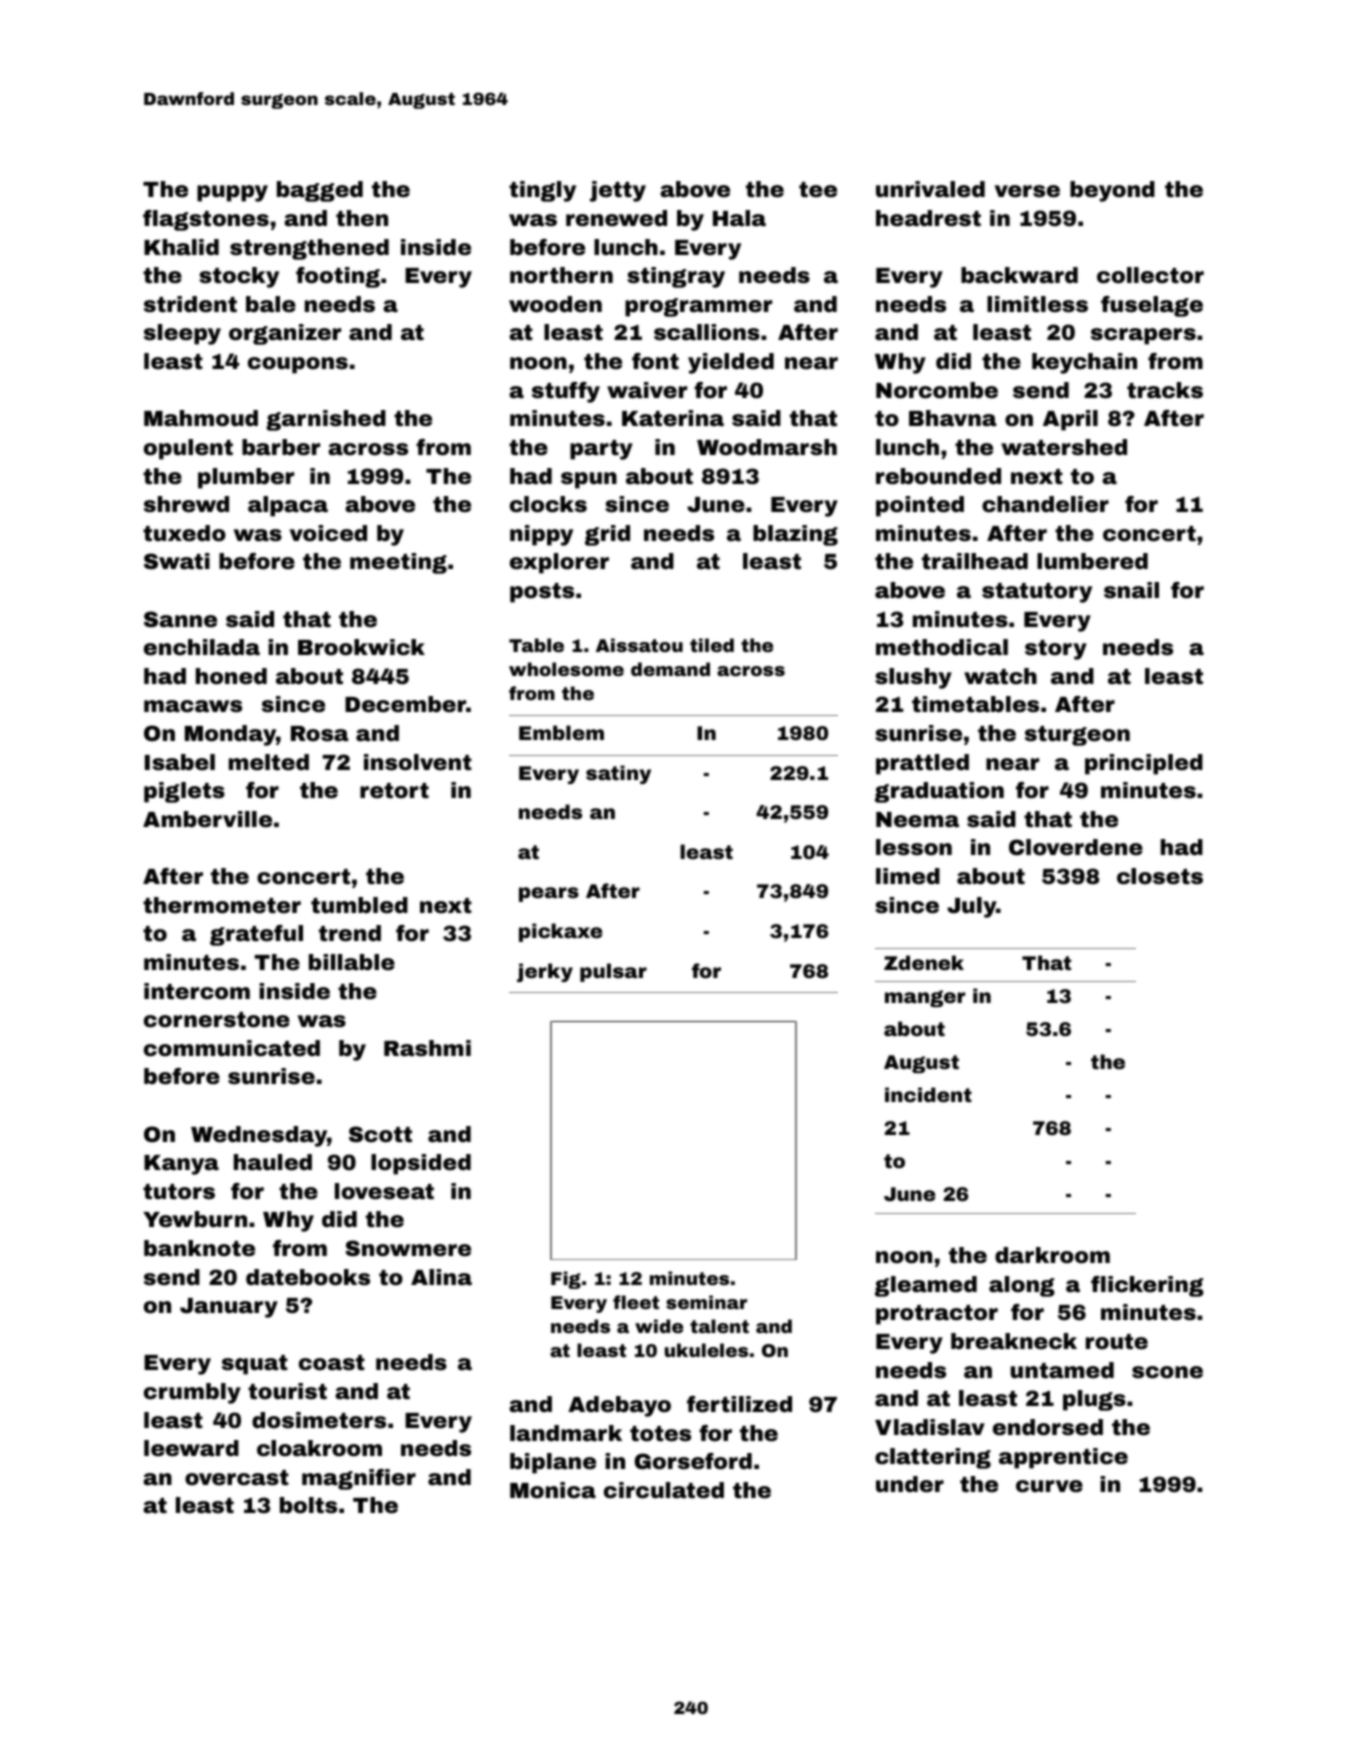 This document has height=1743, width=1347. What do you see at coordinates (618, 774) in the document?
I see `satiny` at bounding box center [618, 774].
